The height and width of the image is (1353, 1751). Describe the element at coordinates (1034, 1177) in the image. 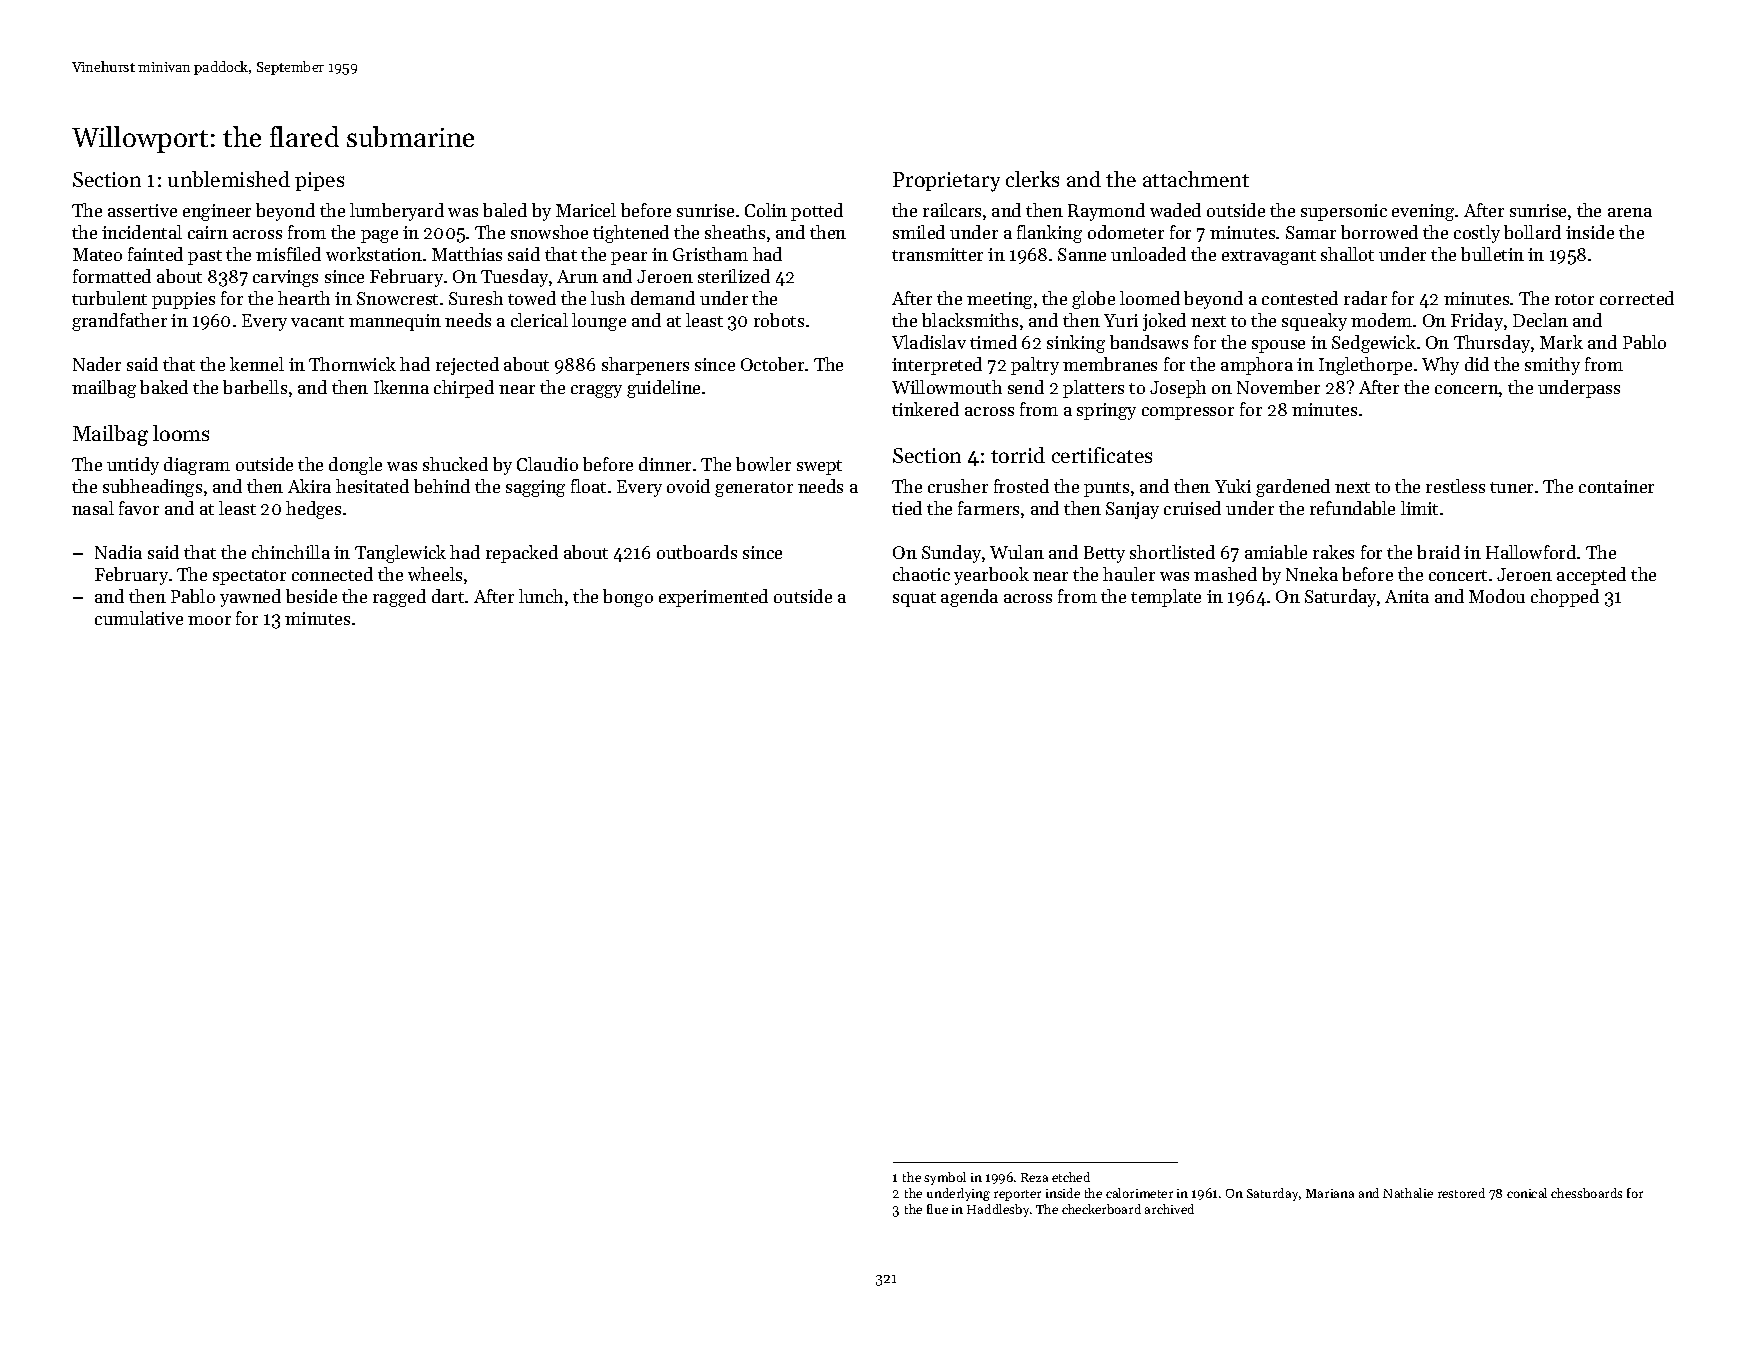

I see `Reza` at that location.
